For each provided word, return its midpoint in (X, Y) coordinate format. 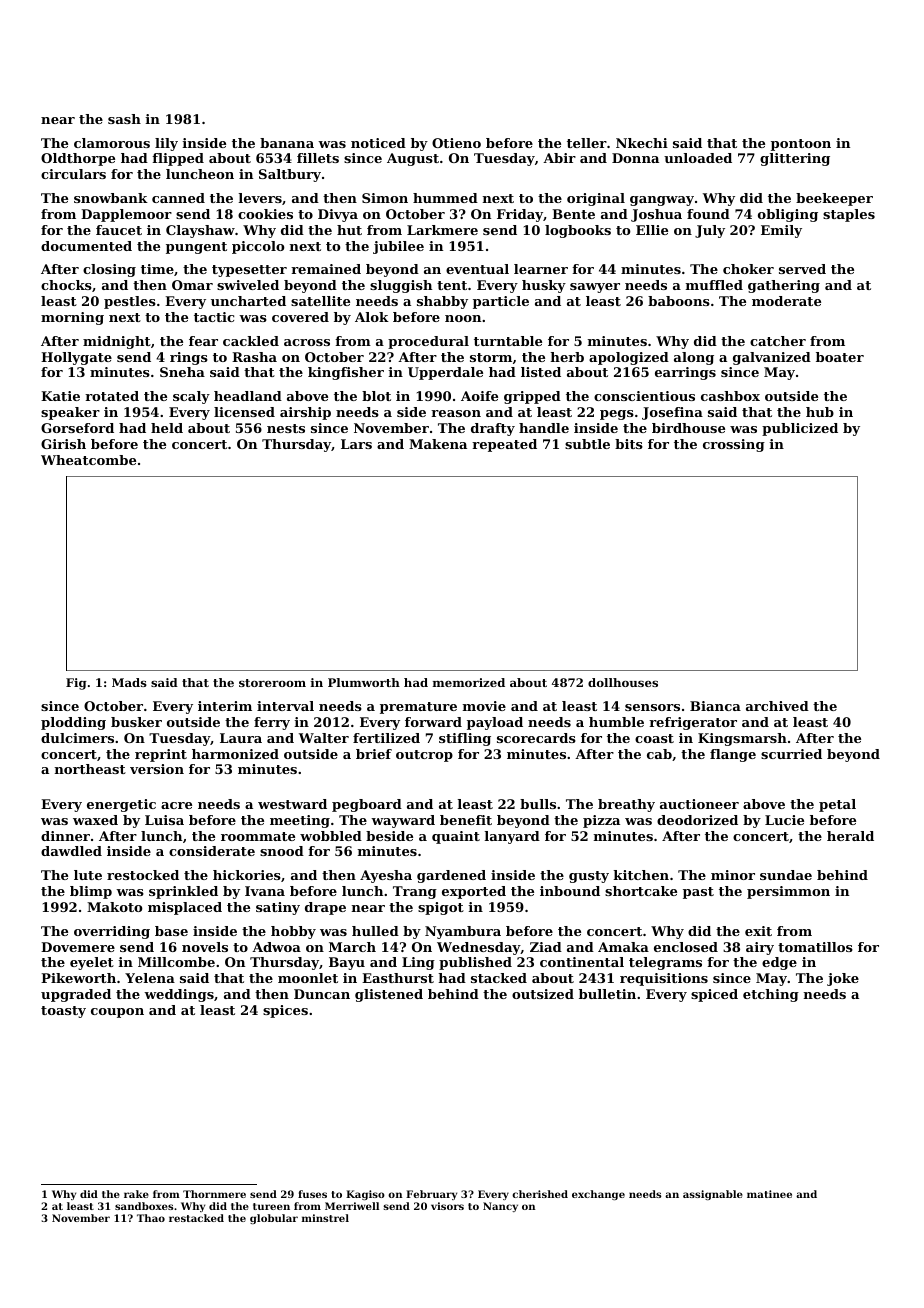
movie (484, 706)
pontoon (801, 145)
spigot (441, 908)
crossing (734, 445)
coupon (117, 1013)
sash (124, 119)
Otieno (456, 143)
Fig (76, 684)
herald (850, 836)
